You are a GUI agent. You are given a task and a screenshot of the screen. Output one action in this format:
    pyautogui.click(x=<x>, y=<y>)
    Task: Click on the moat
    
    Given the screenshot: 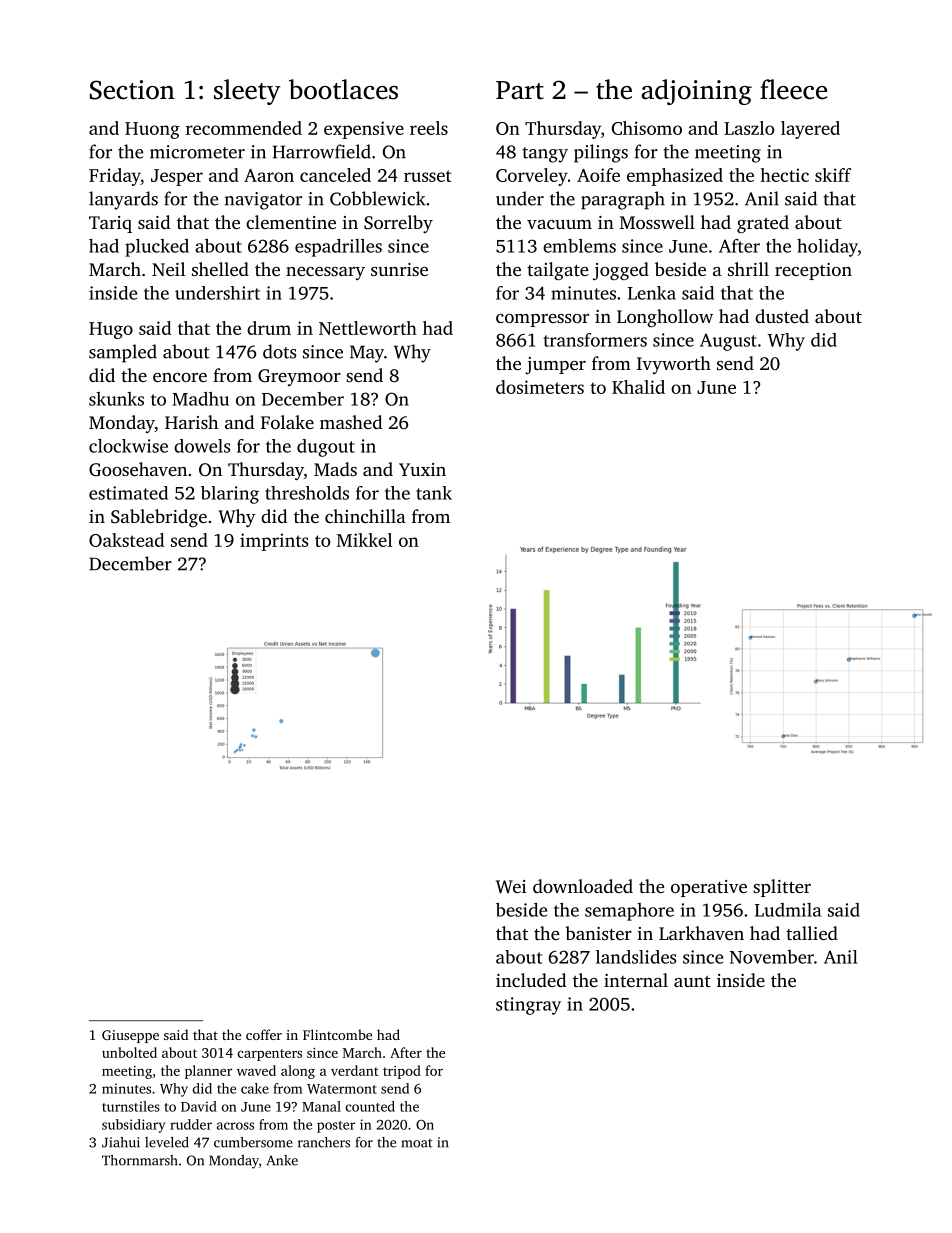 What is the action you would take?
    pyautogui.click(x=416, y=1143)
